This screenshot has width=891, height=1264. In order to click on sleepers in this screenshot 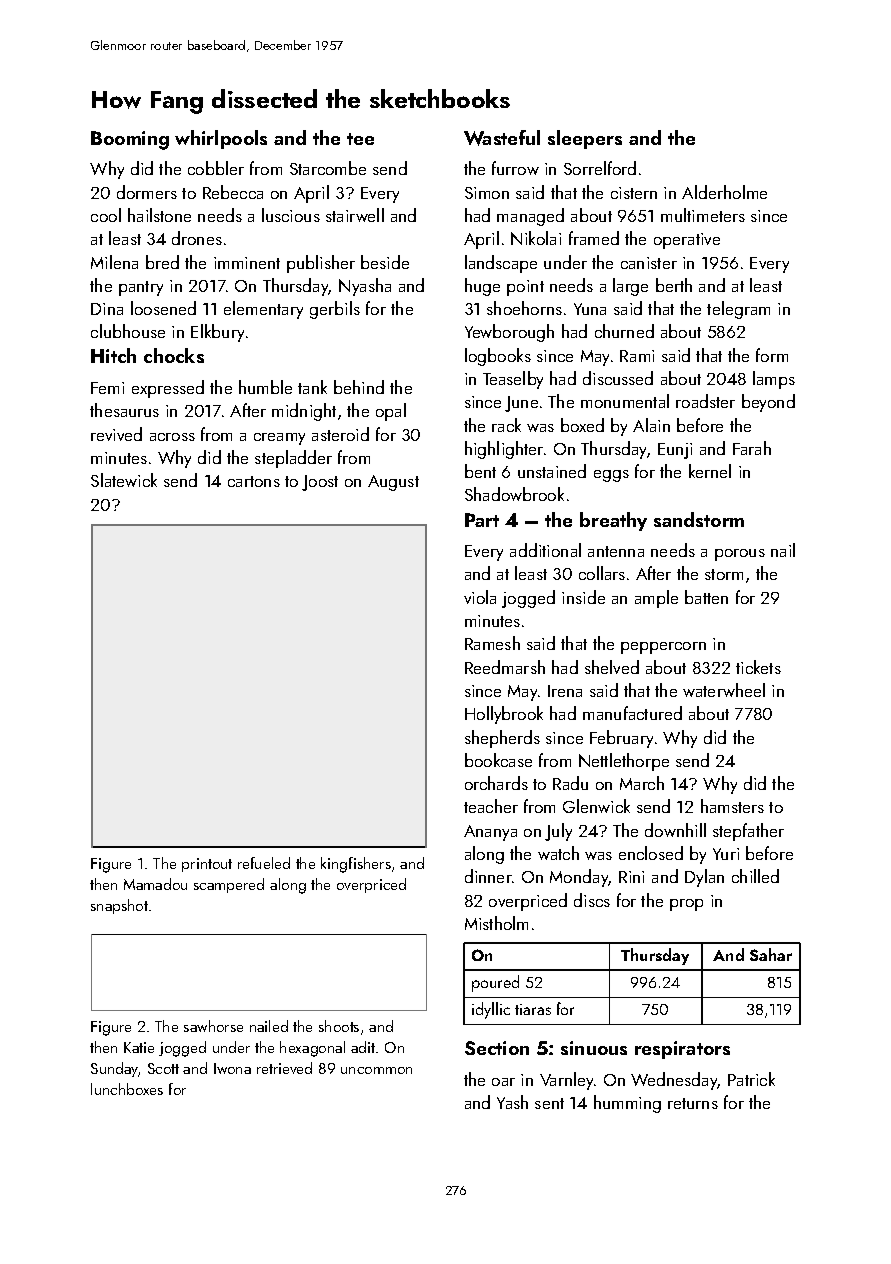, I will do `click(585, 139)`.
